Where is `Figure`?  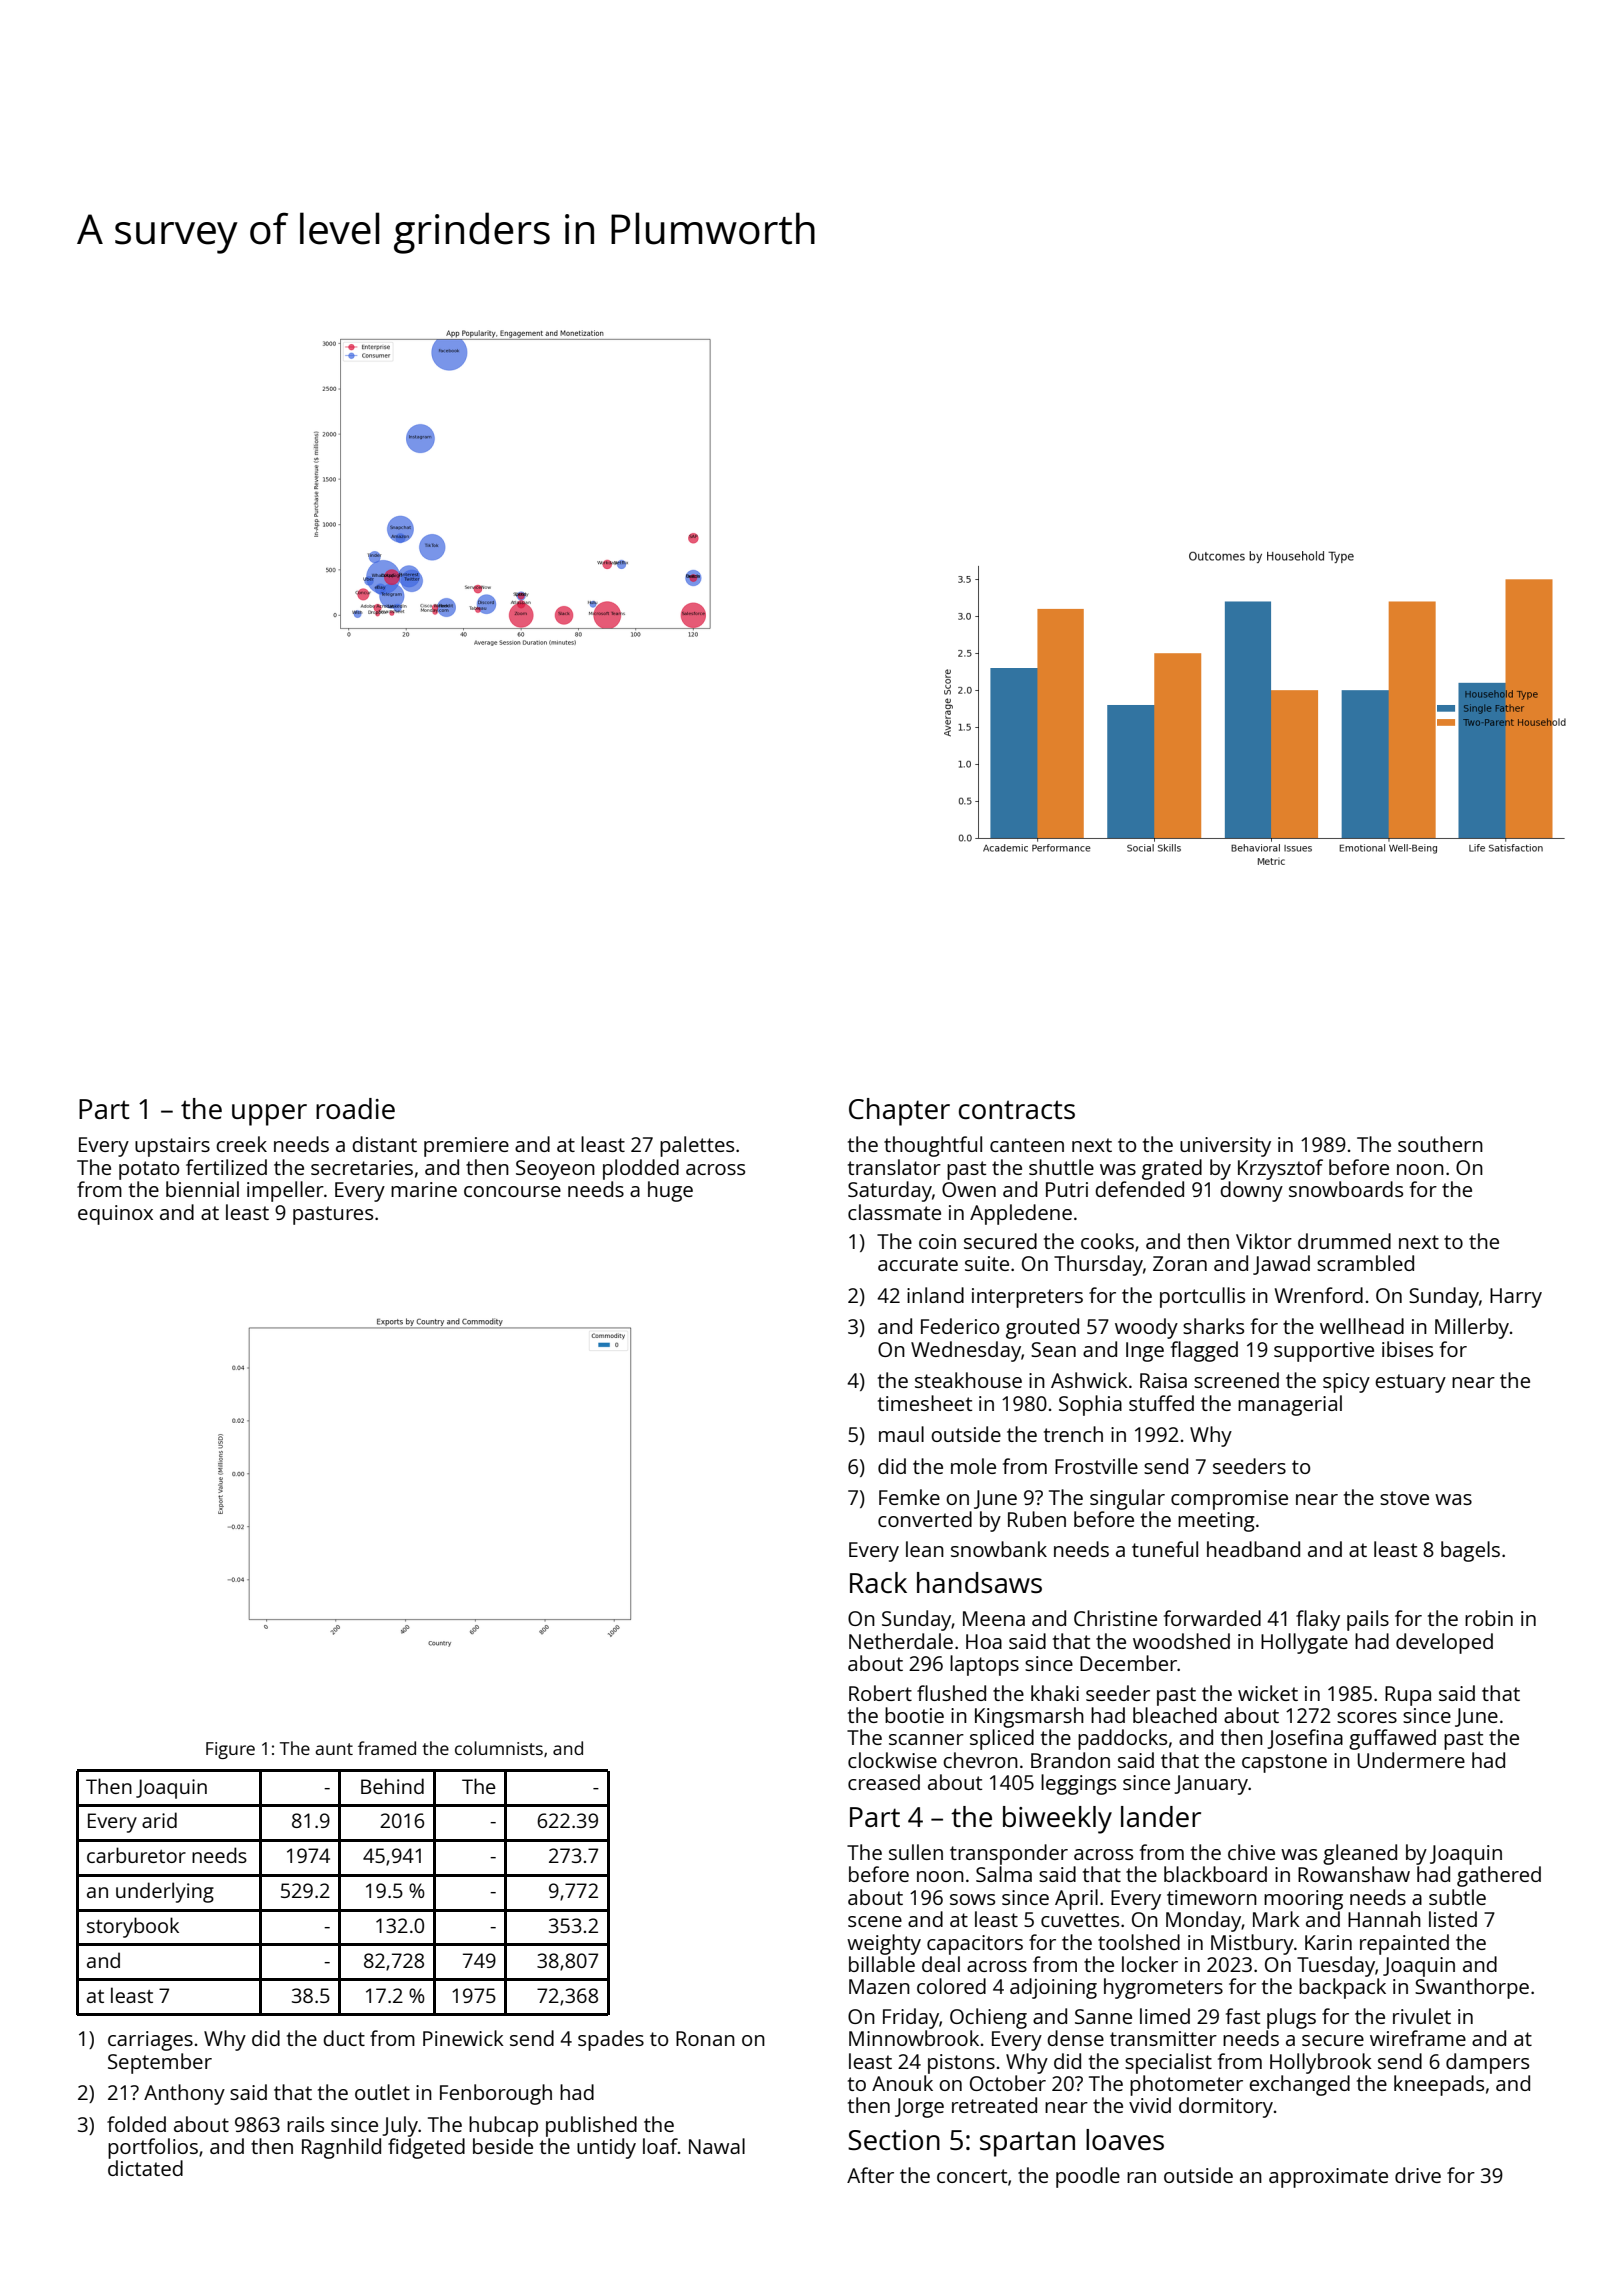
Figure is located at coordinates (230, 1750).
